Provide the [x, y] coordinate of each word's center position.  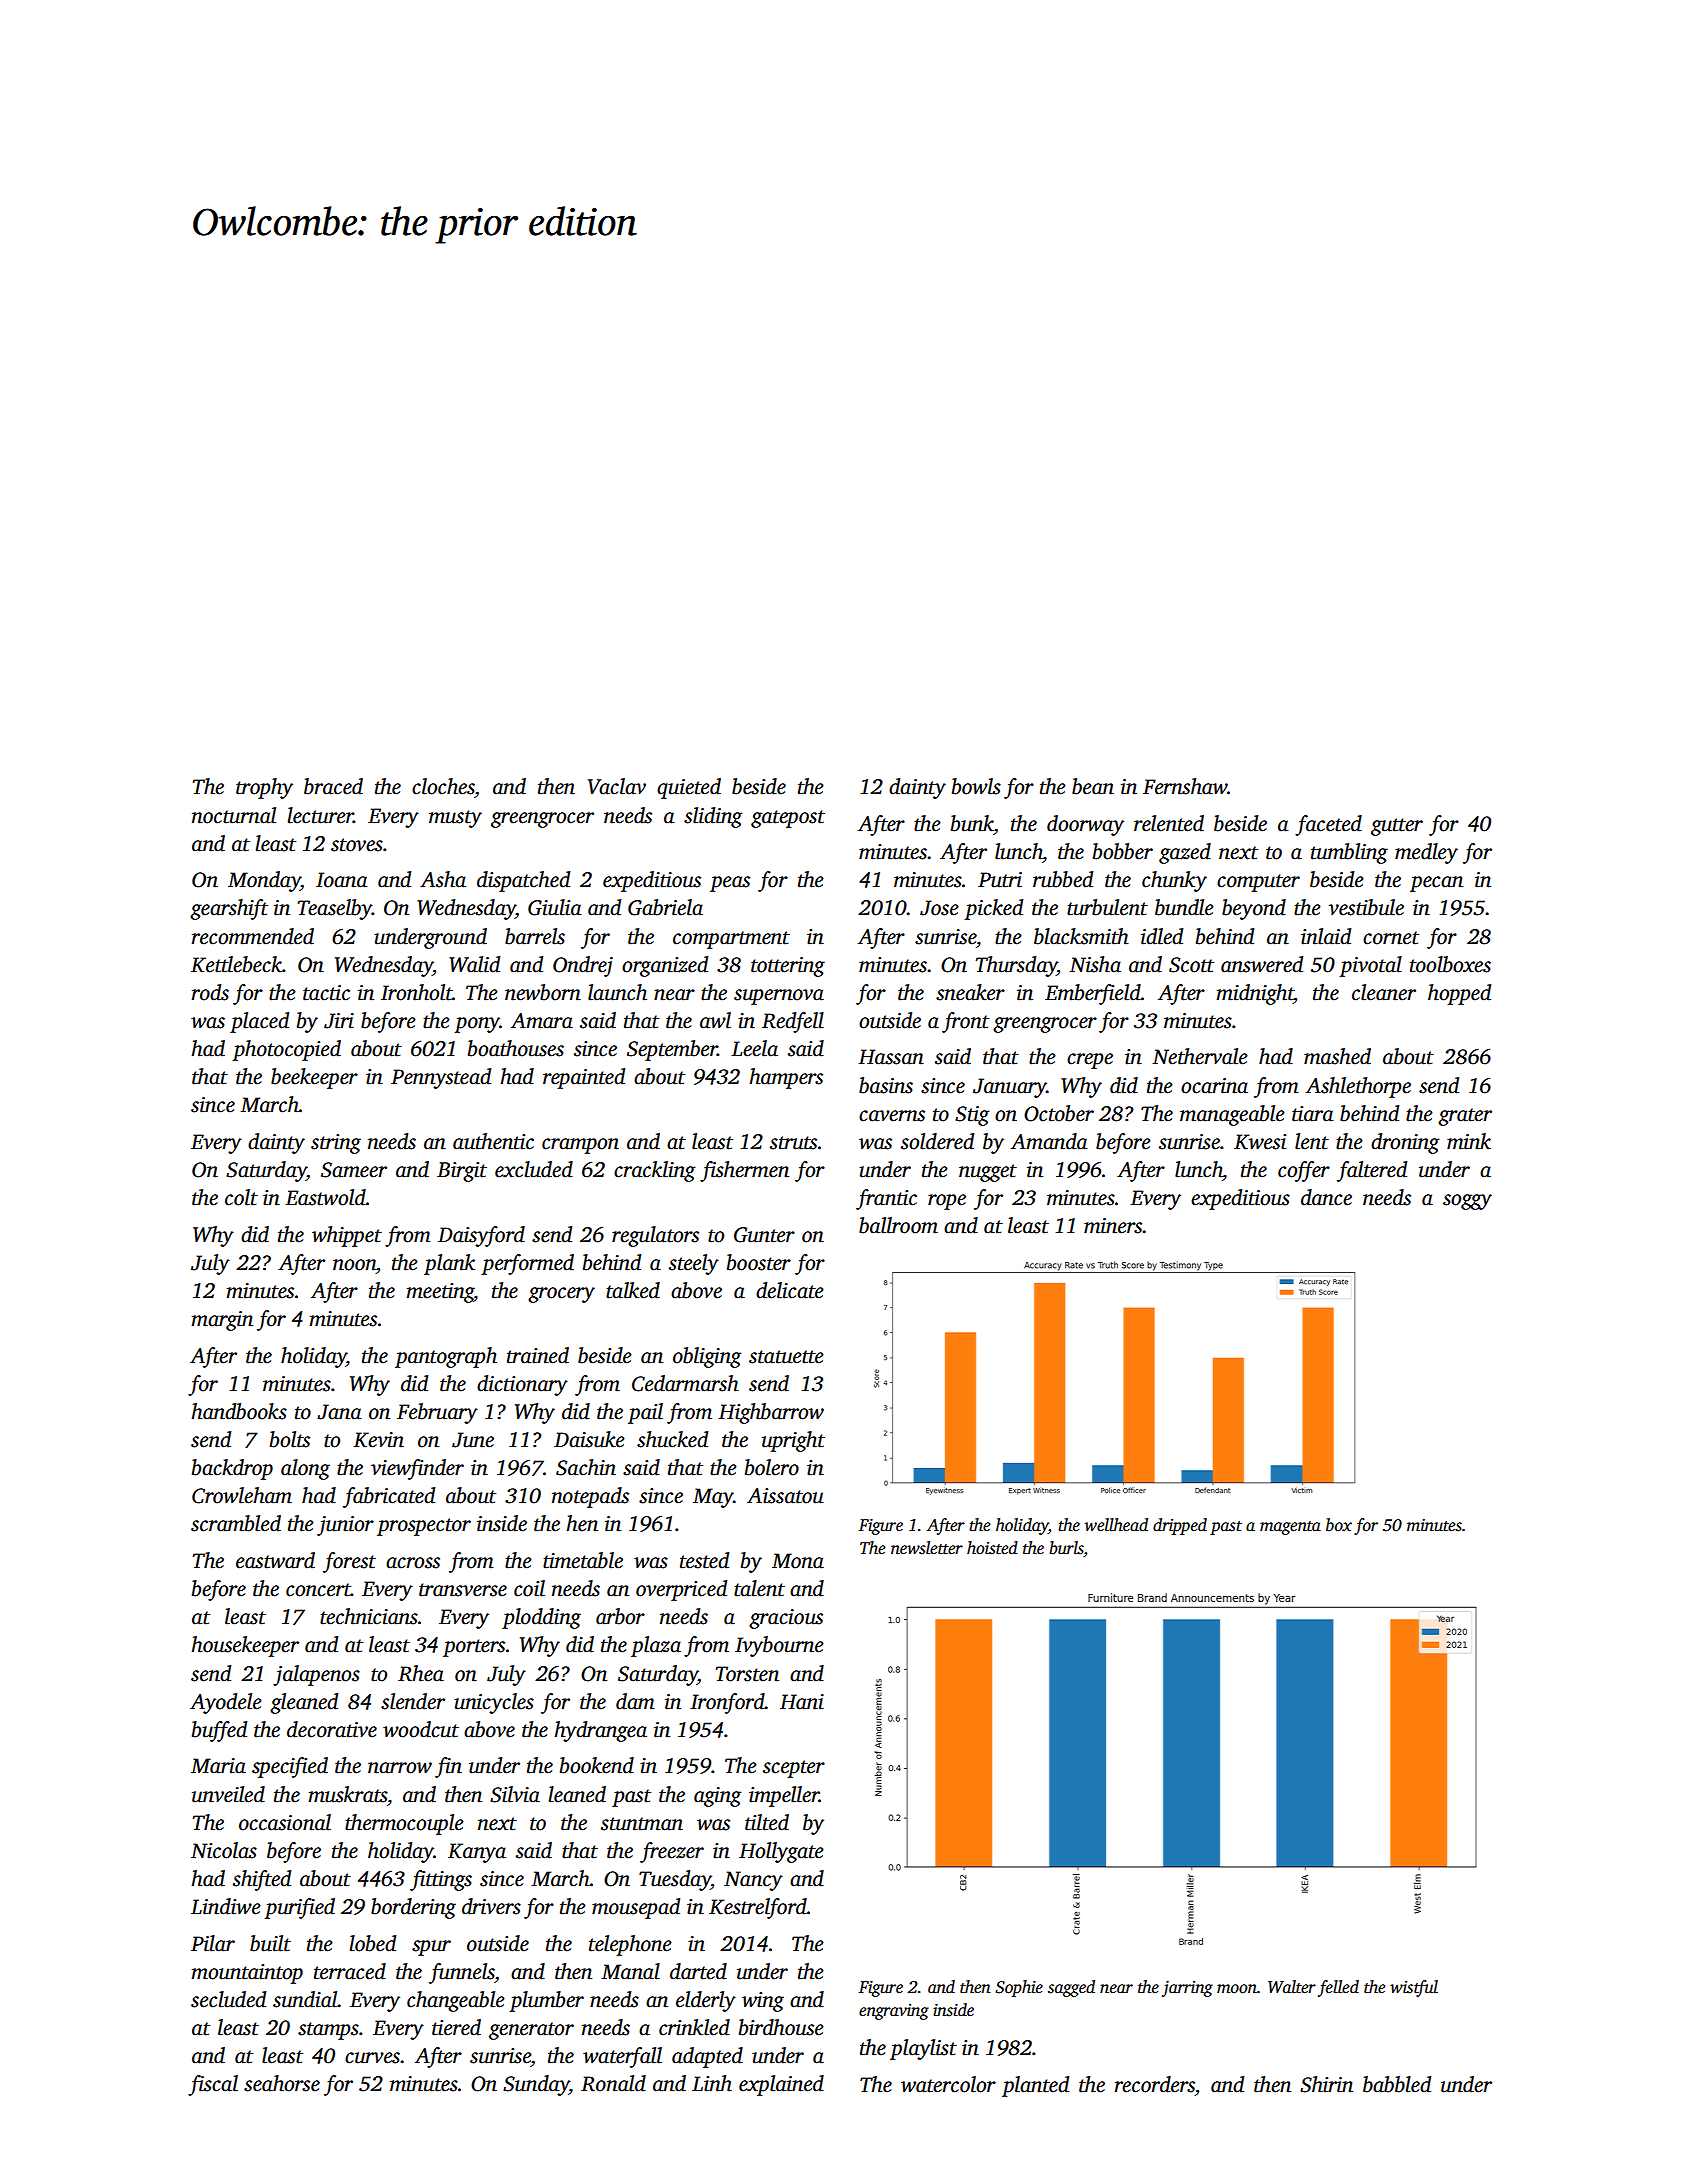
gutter [1397, 827]
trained [538, 1355]
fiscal [213, 2085]
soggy [1467, 1202]
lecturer [321, 815]
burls [1066, 1548]
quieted [689, 788]
